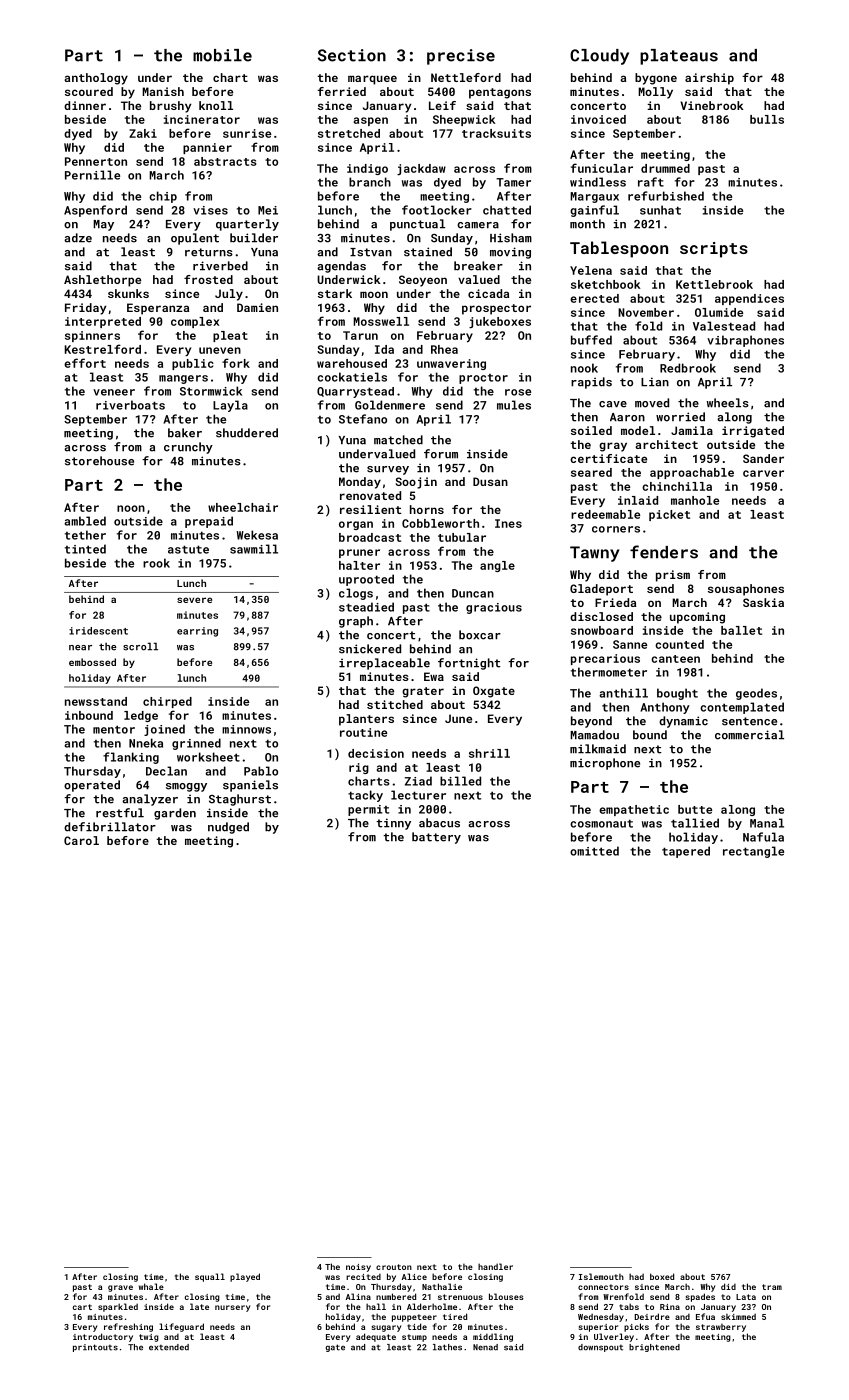 This document has width=849, height=1400. Describe the element at coordinates (506, 1296) in the document. I see `blouses` at that location.
